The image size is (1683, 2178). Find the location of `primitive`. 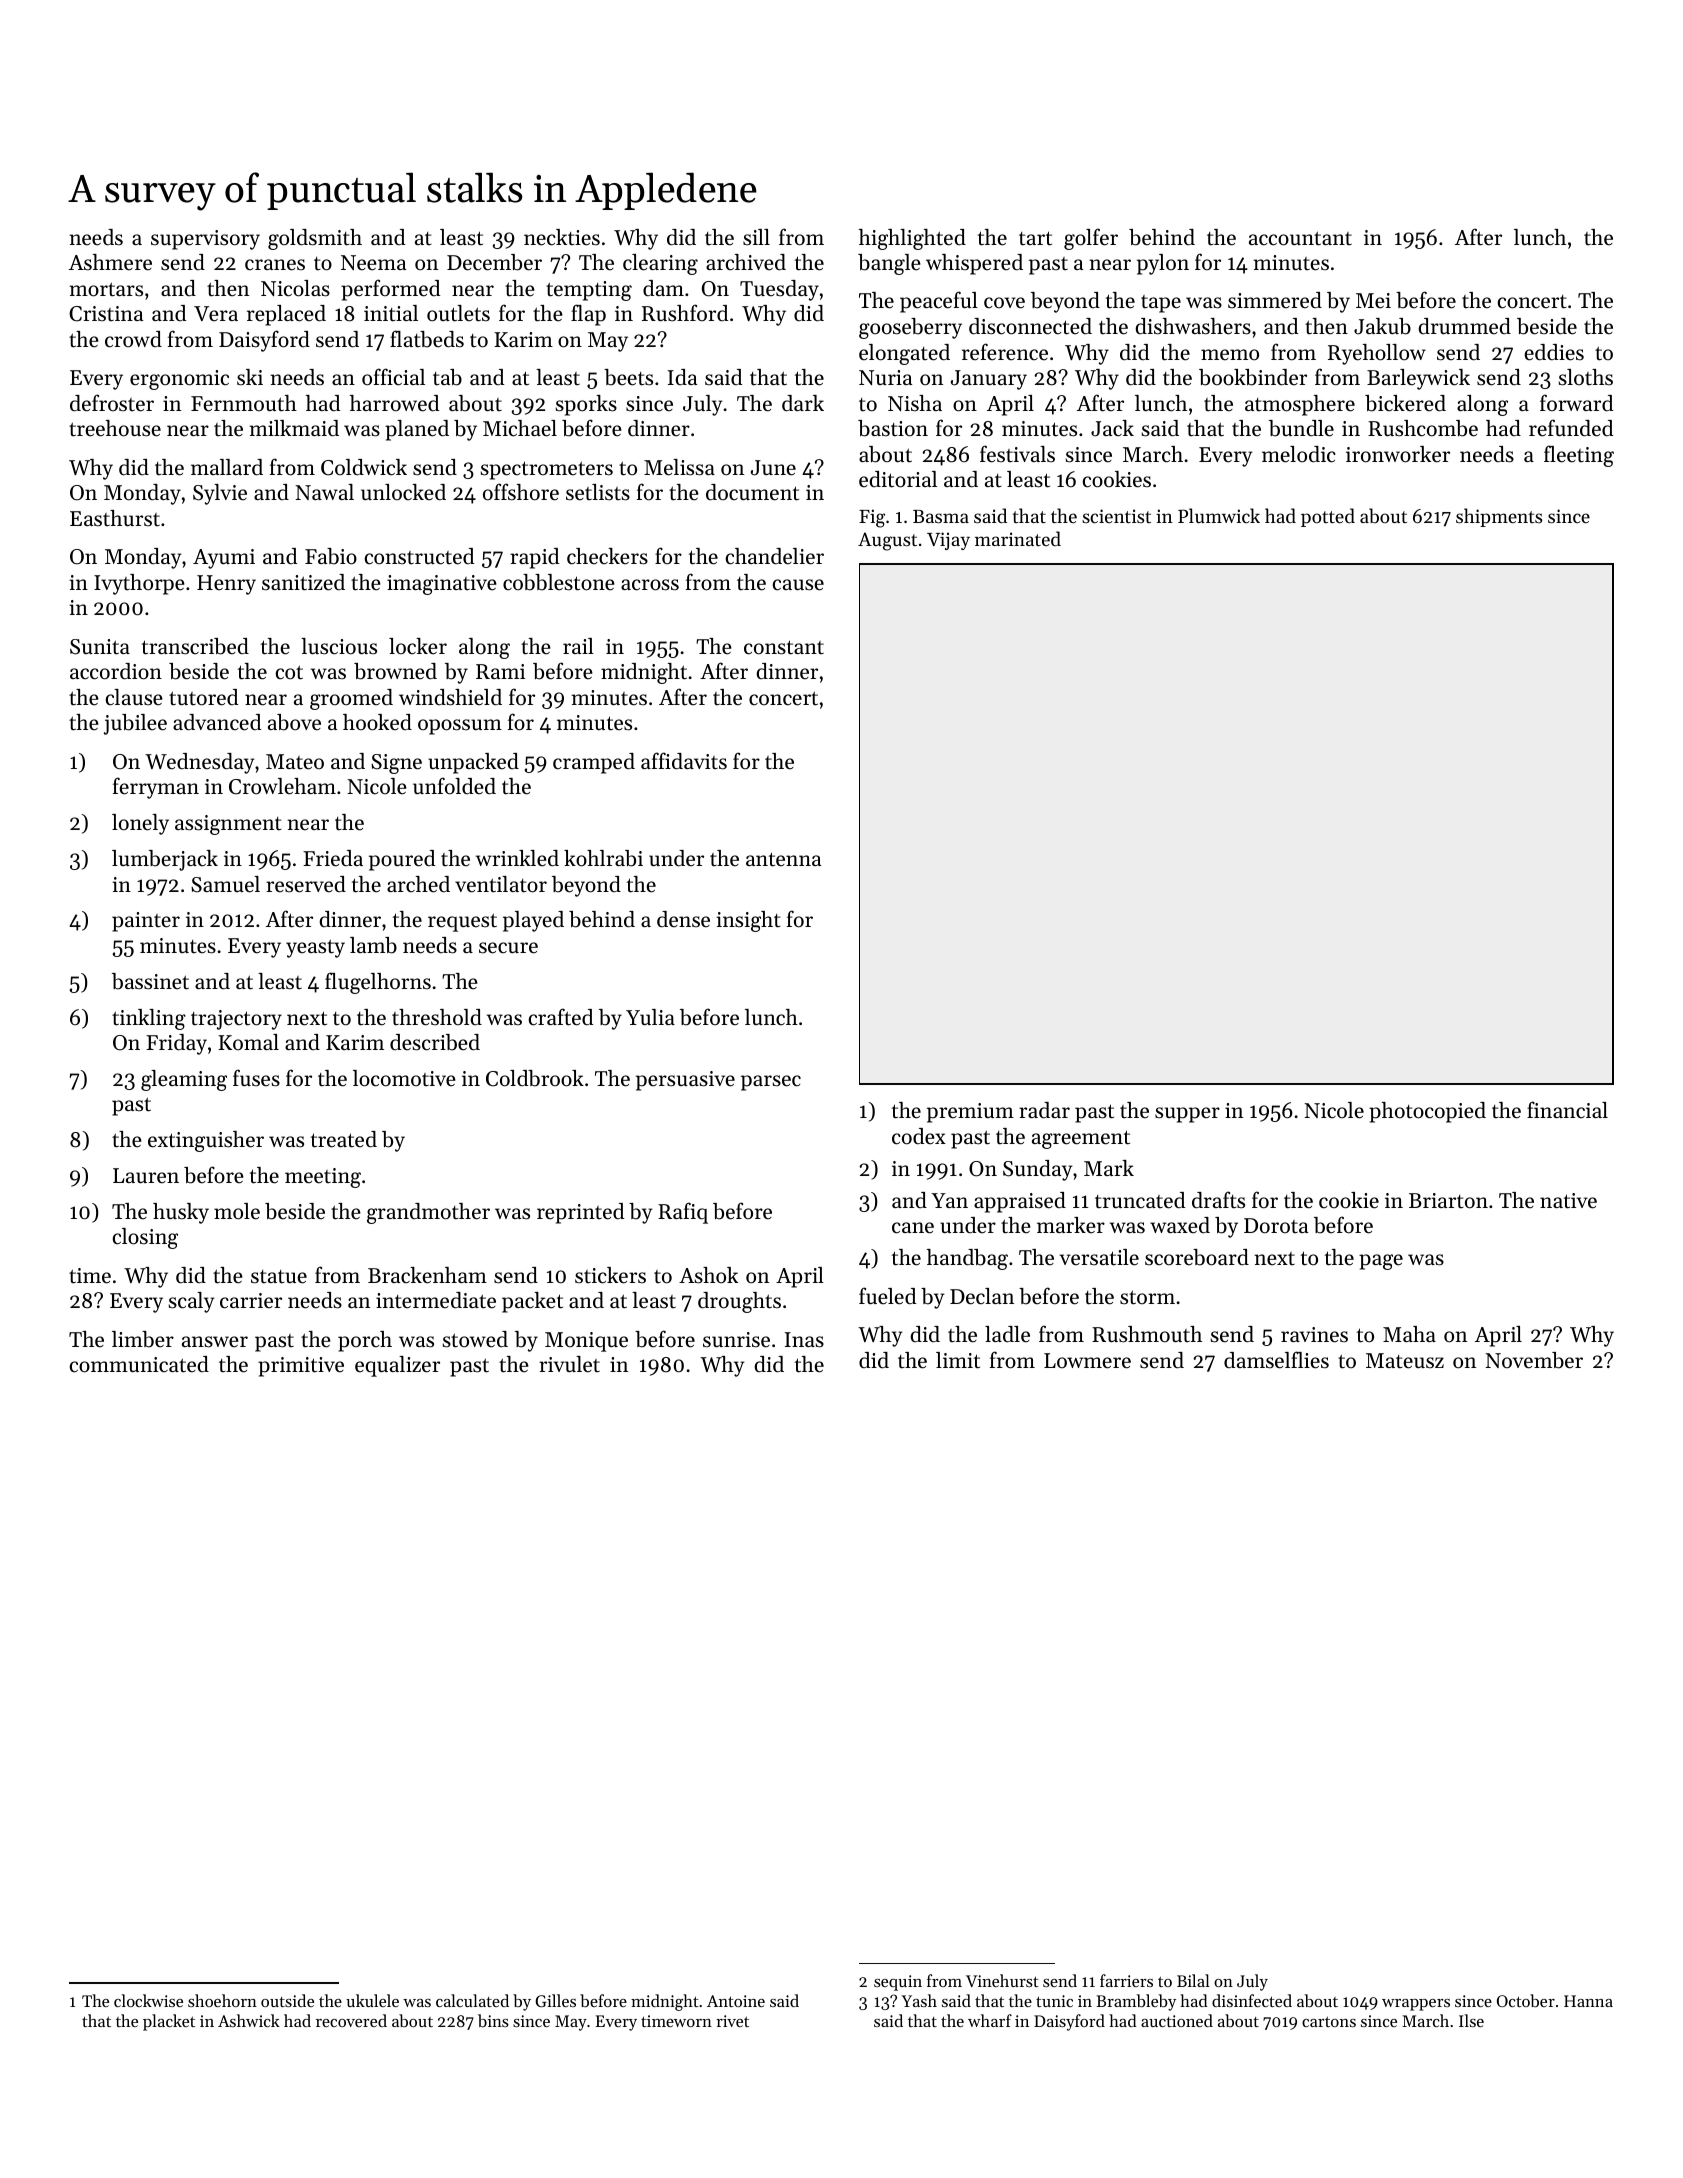

primitive is located at coordinates (301, 1367).
